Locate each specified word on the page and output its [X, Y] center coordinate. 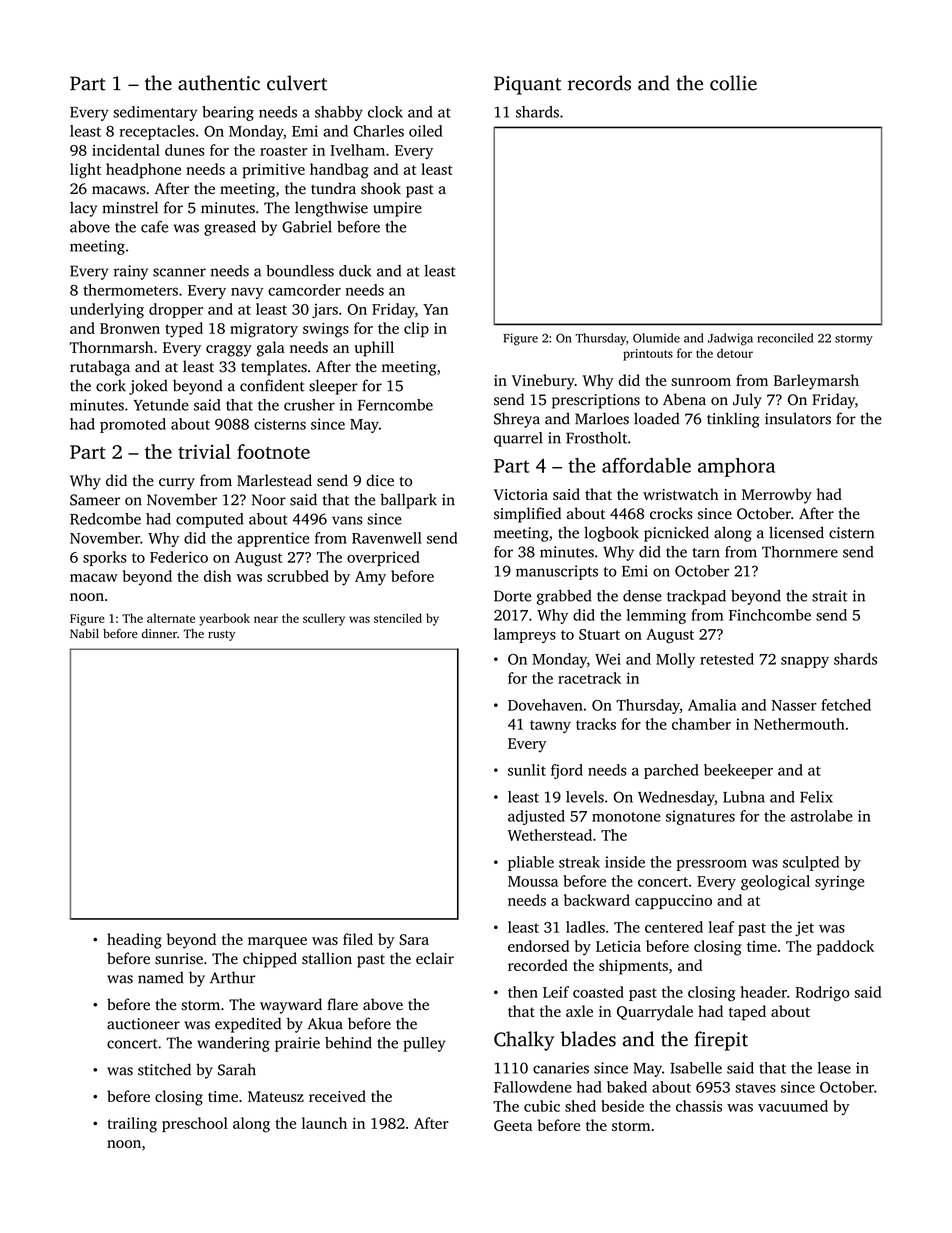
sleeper [333, 387]
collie [733, 83]
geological [775, 883]
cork [111, 385]
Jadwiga [730, 339]
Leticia [618, 946]
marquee [277, 943]
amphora [736, 467]
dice [380, 480]
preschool [195, 1124]
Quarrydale [655, 1013]
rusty [221, 635]
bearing [228, 113]
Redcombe [105, 519]
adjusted [536, 817]
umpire [397, 209]
